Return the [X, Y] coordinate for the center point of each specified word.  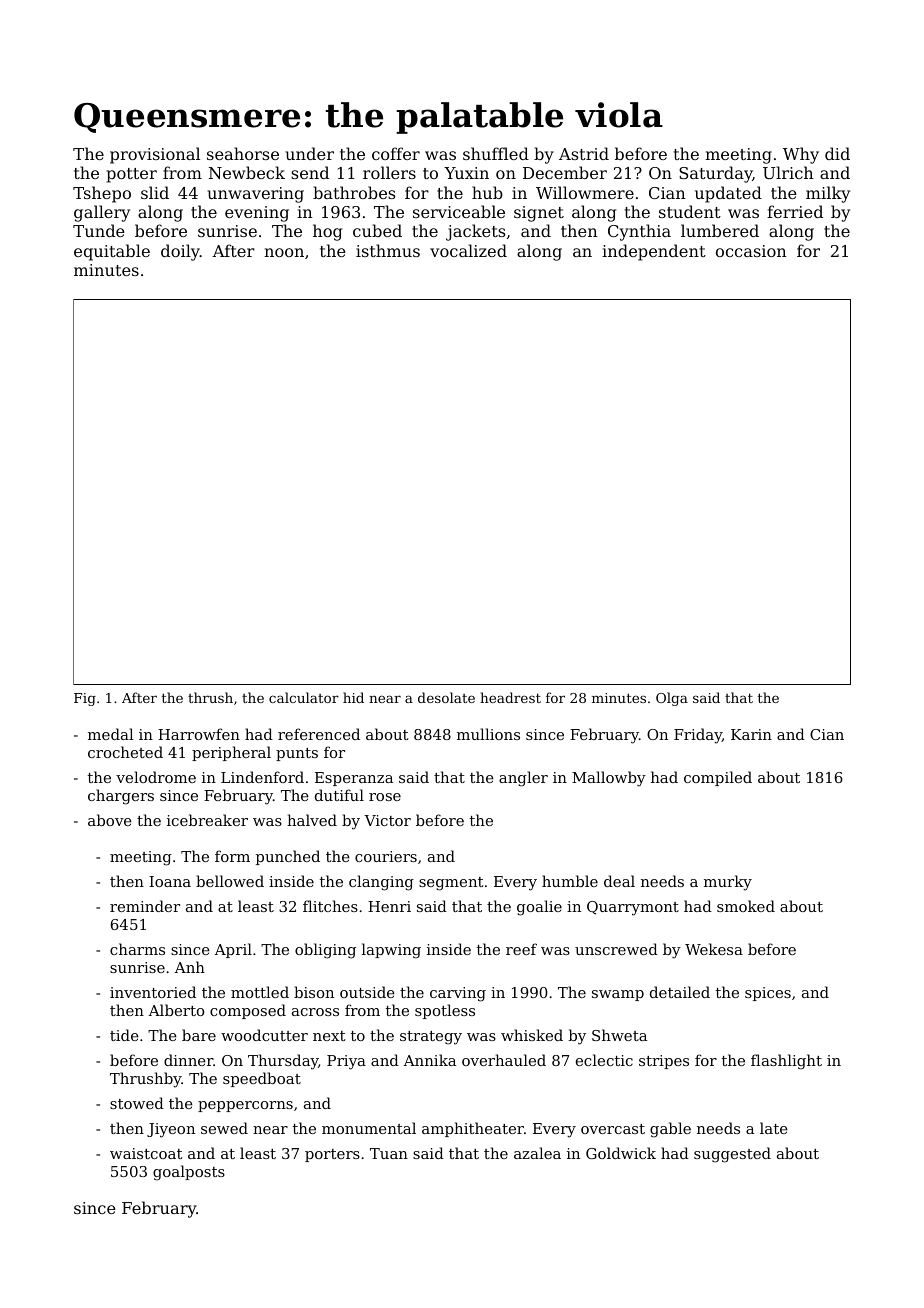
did [837, 153]
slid [155, 192]
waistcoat [146, 1153]
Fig [85, 699]
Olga [672, 699]
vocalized [468, 250]
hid [353, 697]
